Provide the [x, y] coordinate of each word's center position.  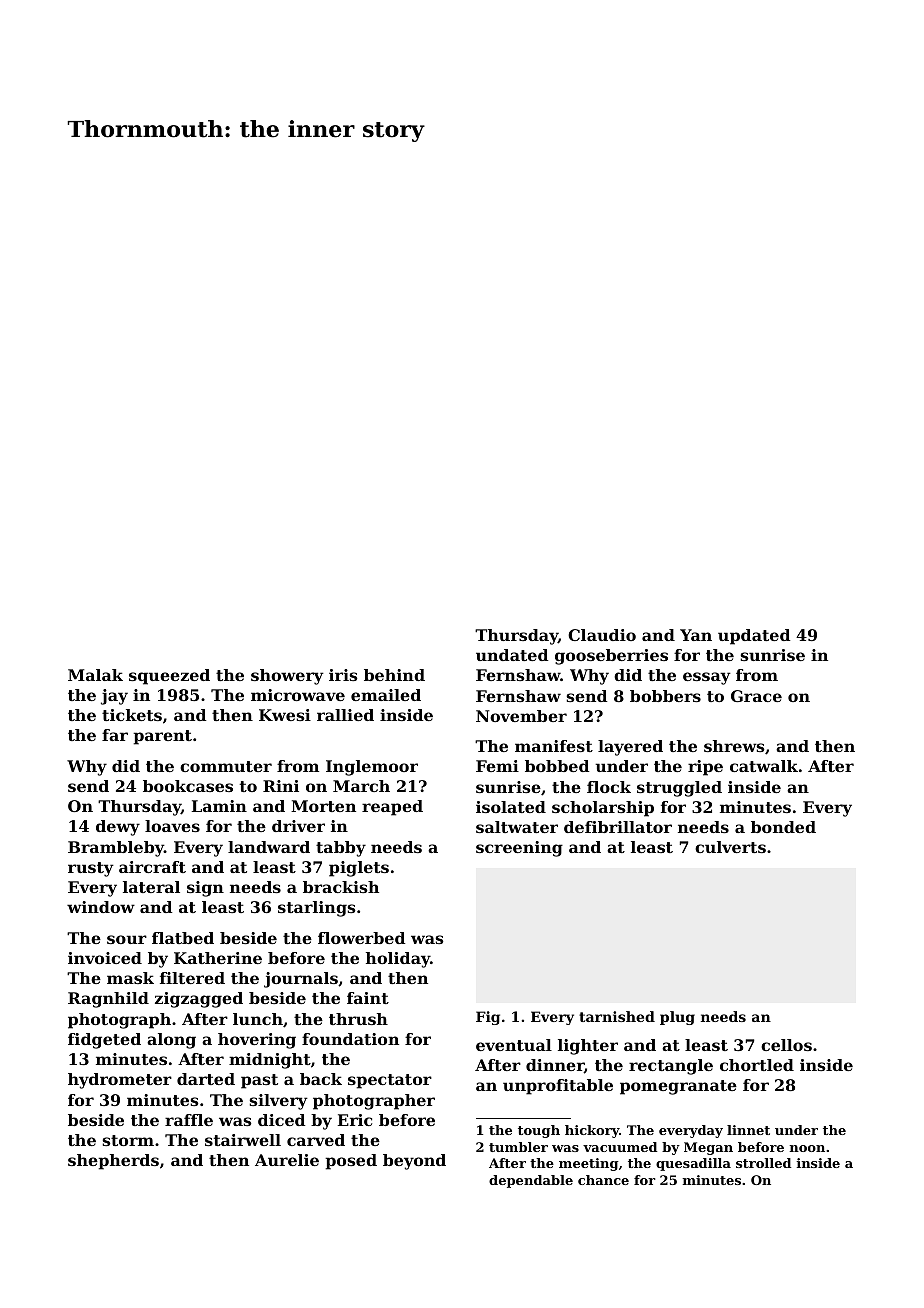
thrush [358, 1019]
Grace [756, 696]
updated [754, 637]
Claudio [602, 635]
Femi [497, 766]
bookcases [188, 786]
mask [130, 978]
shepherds [113, 1162]
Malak [95, 675]
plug [677, 1018]
